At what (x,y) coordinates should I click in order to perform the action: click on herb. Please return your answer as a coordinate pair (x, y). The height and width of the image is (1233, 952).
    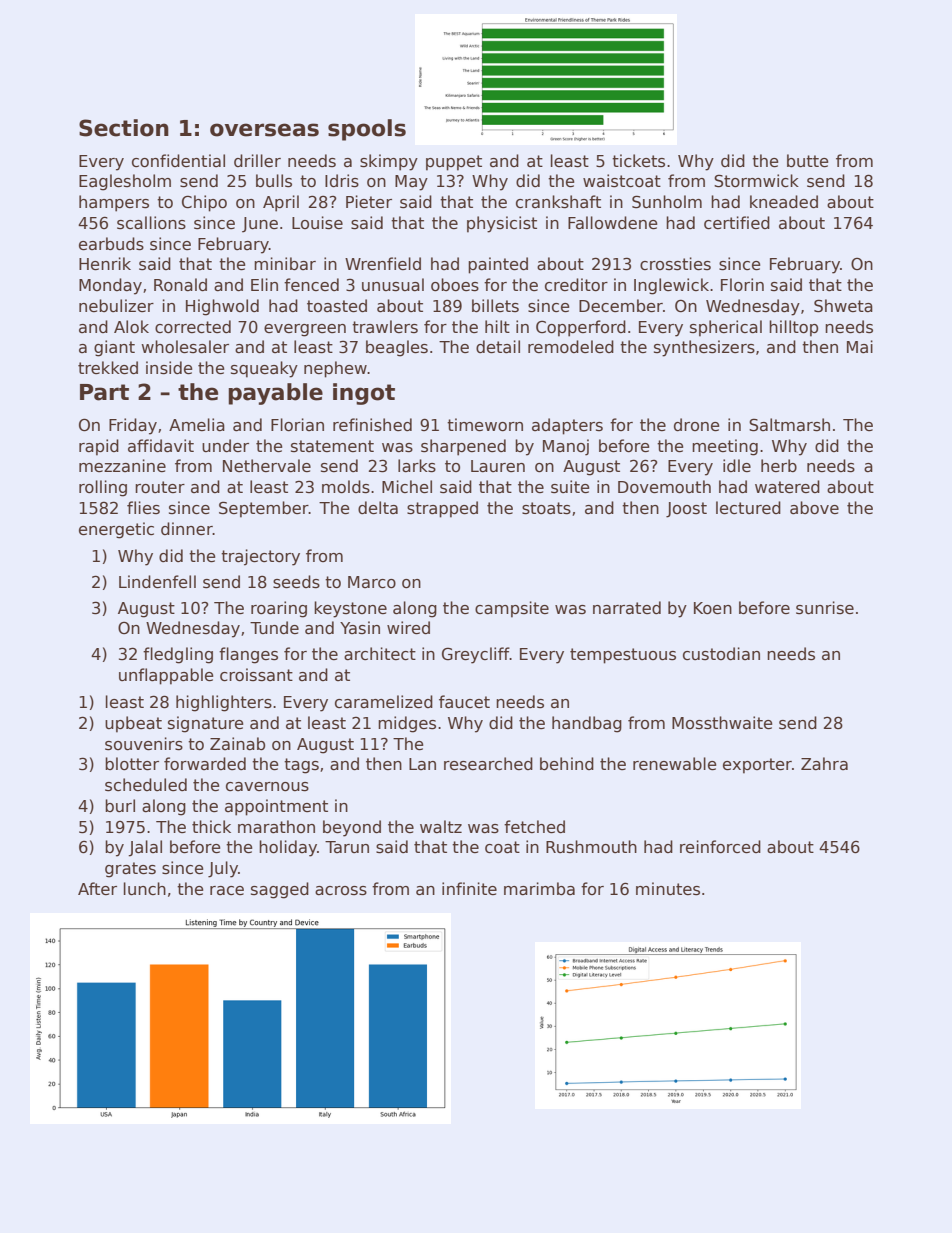
    Looking at the image, I should click on (779, 465).
